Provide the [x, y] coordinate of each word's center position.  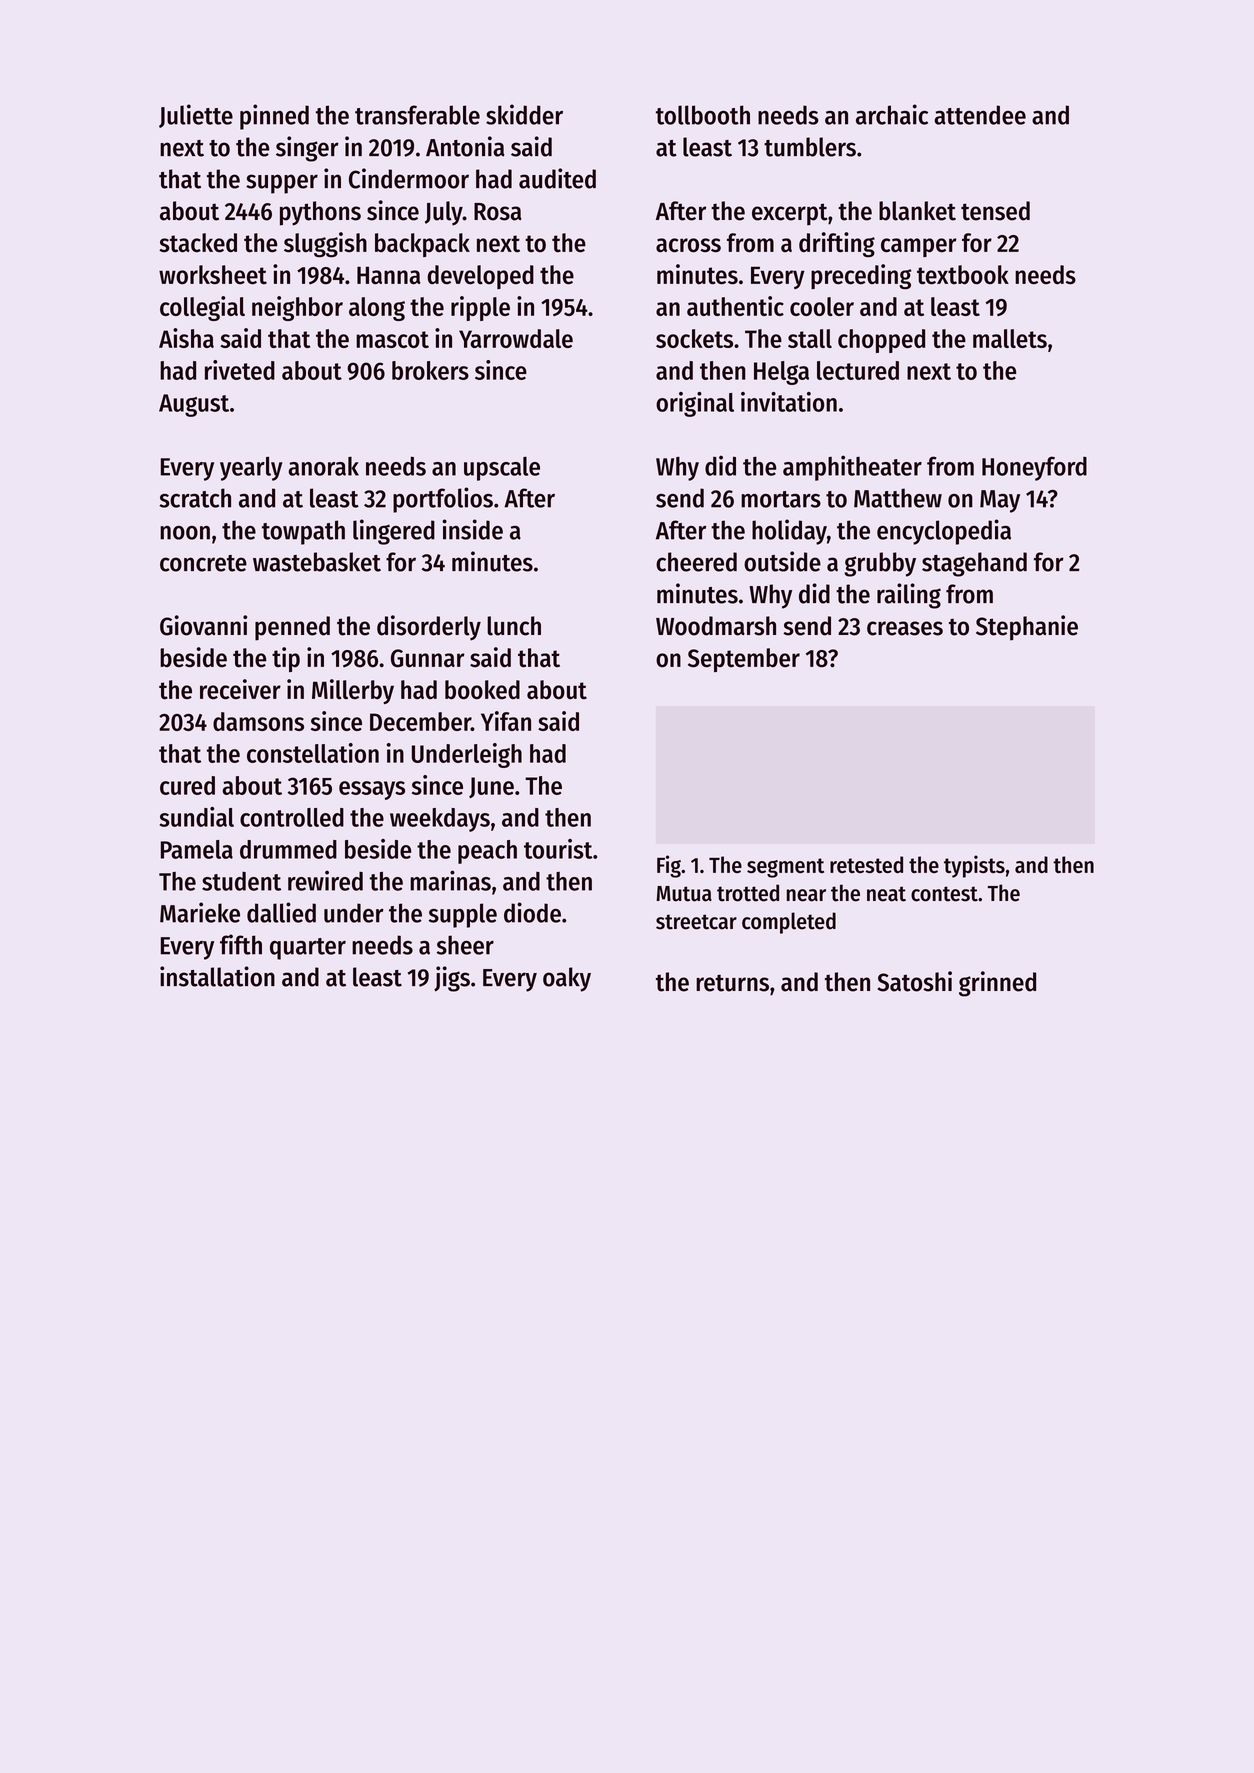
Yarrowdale [516, 338]
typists [974, 866]
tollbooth [703, 115]
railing [909, 596]
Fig [669, 866]
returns [732, 983]
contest [944, 894]
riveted [240, 370]
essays [372, 790]
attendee [980, 115]
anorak [323, 466]
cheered [696, 562]
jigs [452, 979]
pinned [274, 117]
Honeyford [1034, 468]
